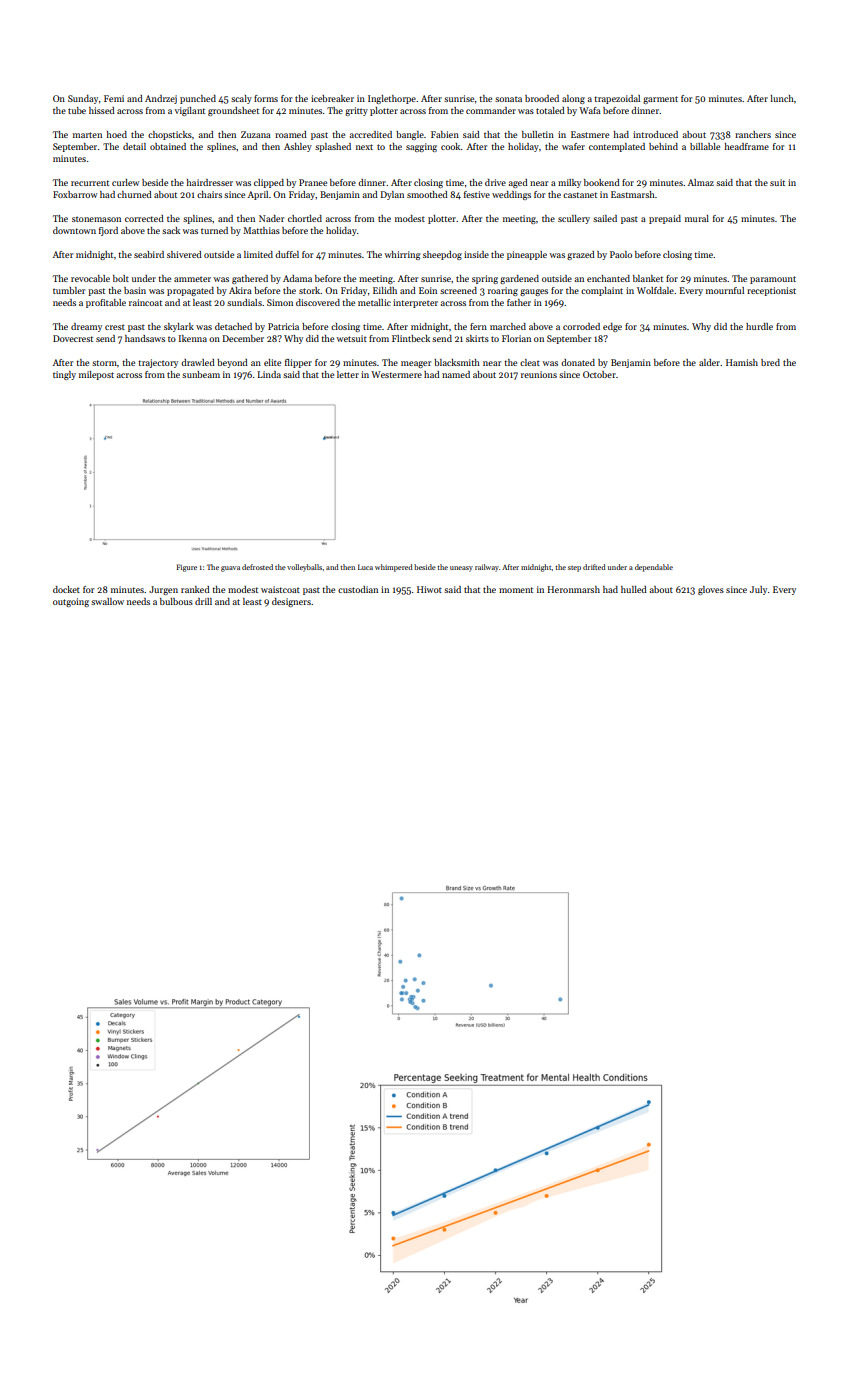 Image resolution: width=849 pixels, height=1400 pixels. I want to click on weddings, so click(511, 195).
